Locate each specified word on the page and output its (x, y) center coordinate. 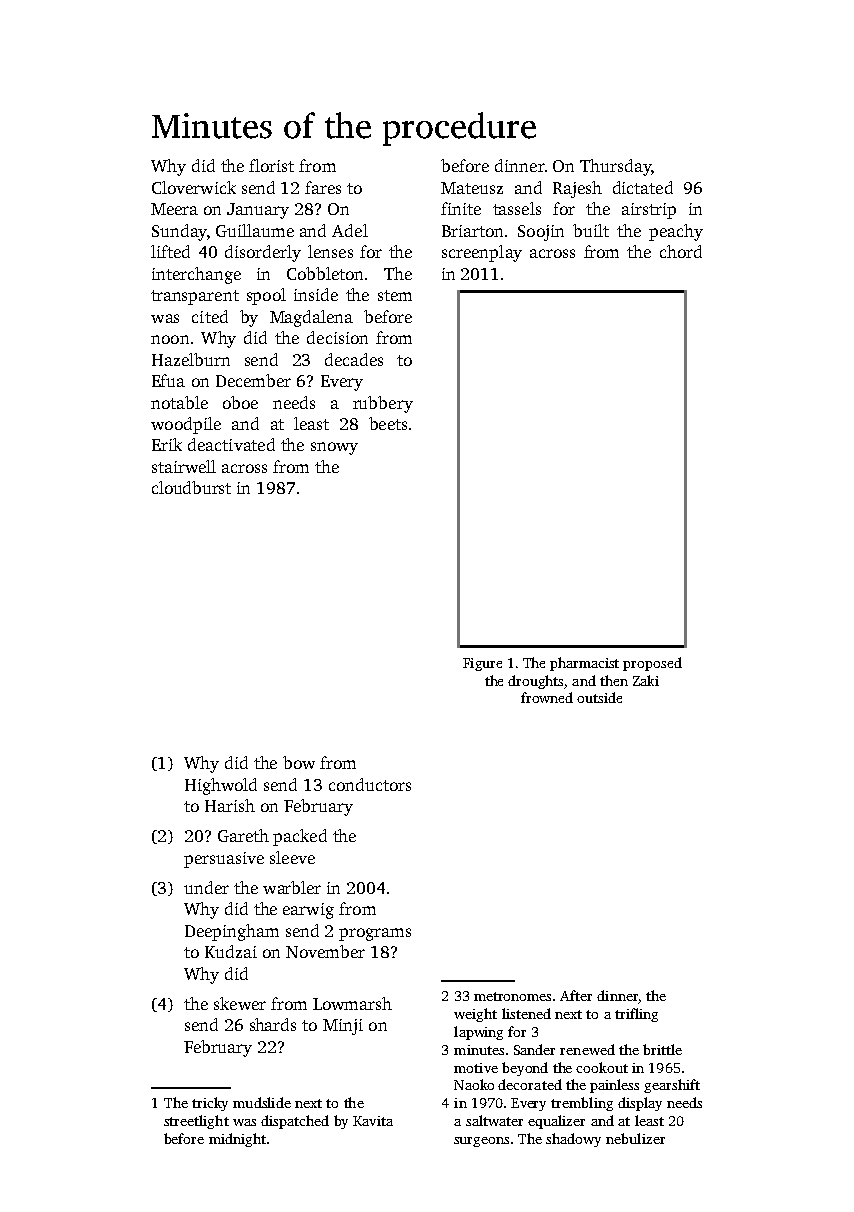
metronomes (512, 996)
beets (388, 423)
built (591, 230)
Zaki (646, 680)
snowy (334, 448)
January (258, 211)
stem (395, 295)
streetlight (196, 1122)
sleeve (292, 857)
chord (681, 251)
